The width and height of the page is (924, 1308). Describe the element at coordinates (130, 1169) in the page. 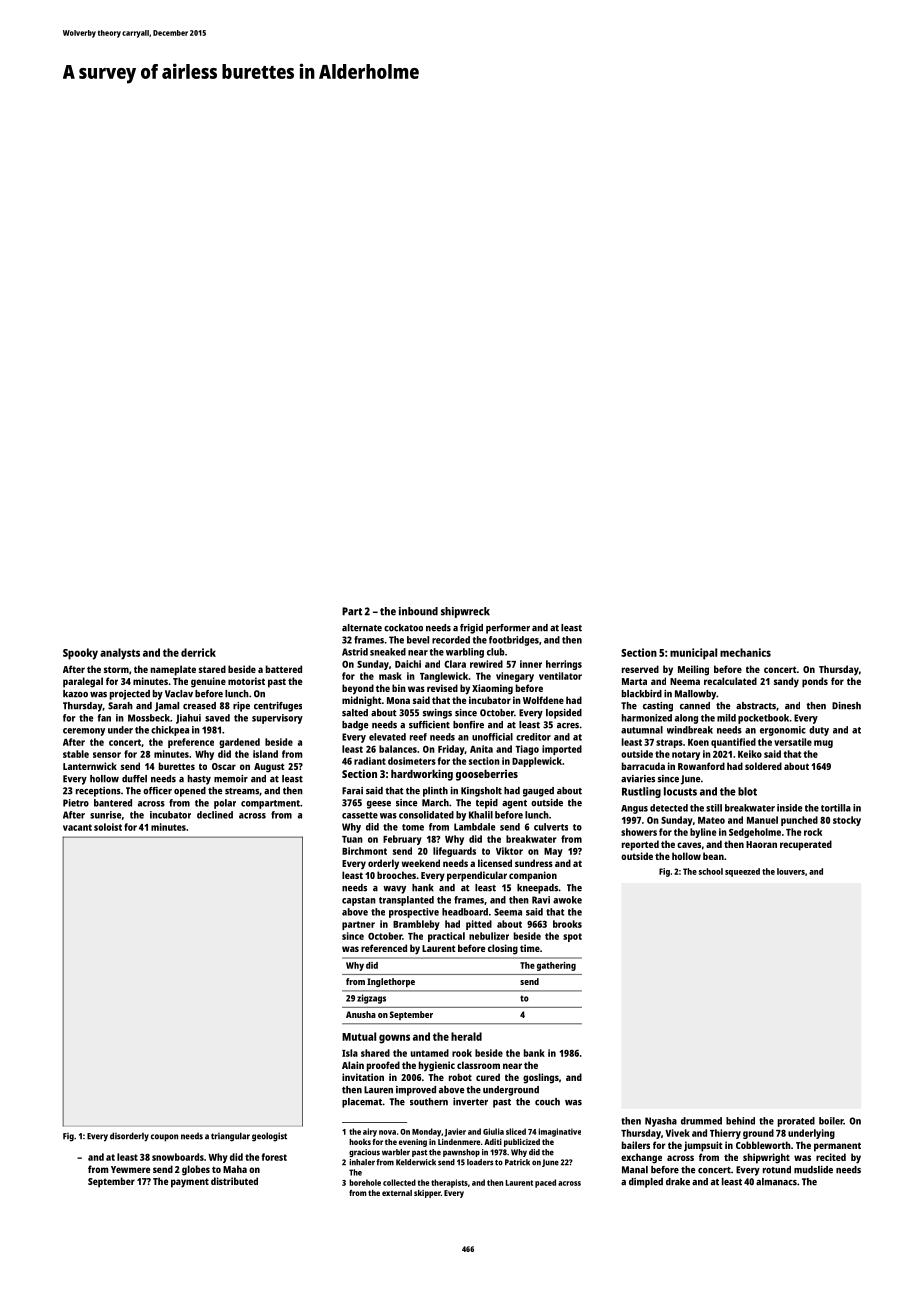

I see `Yewmere` at that location.
